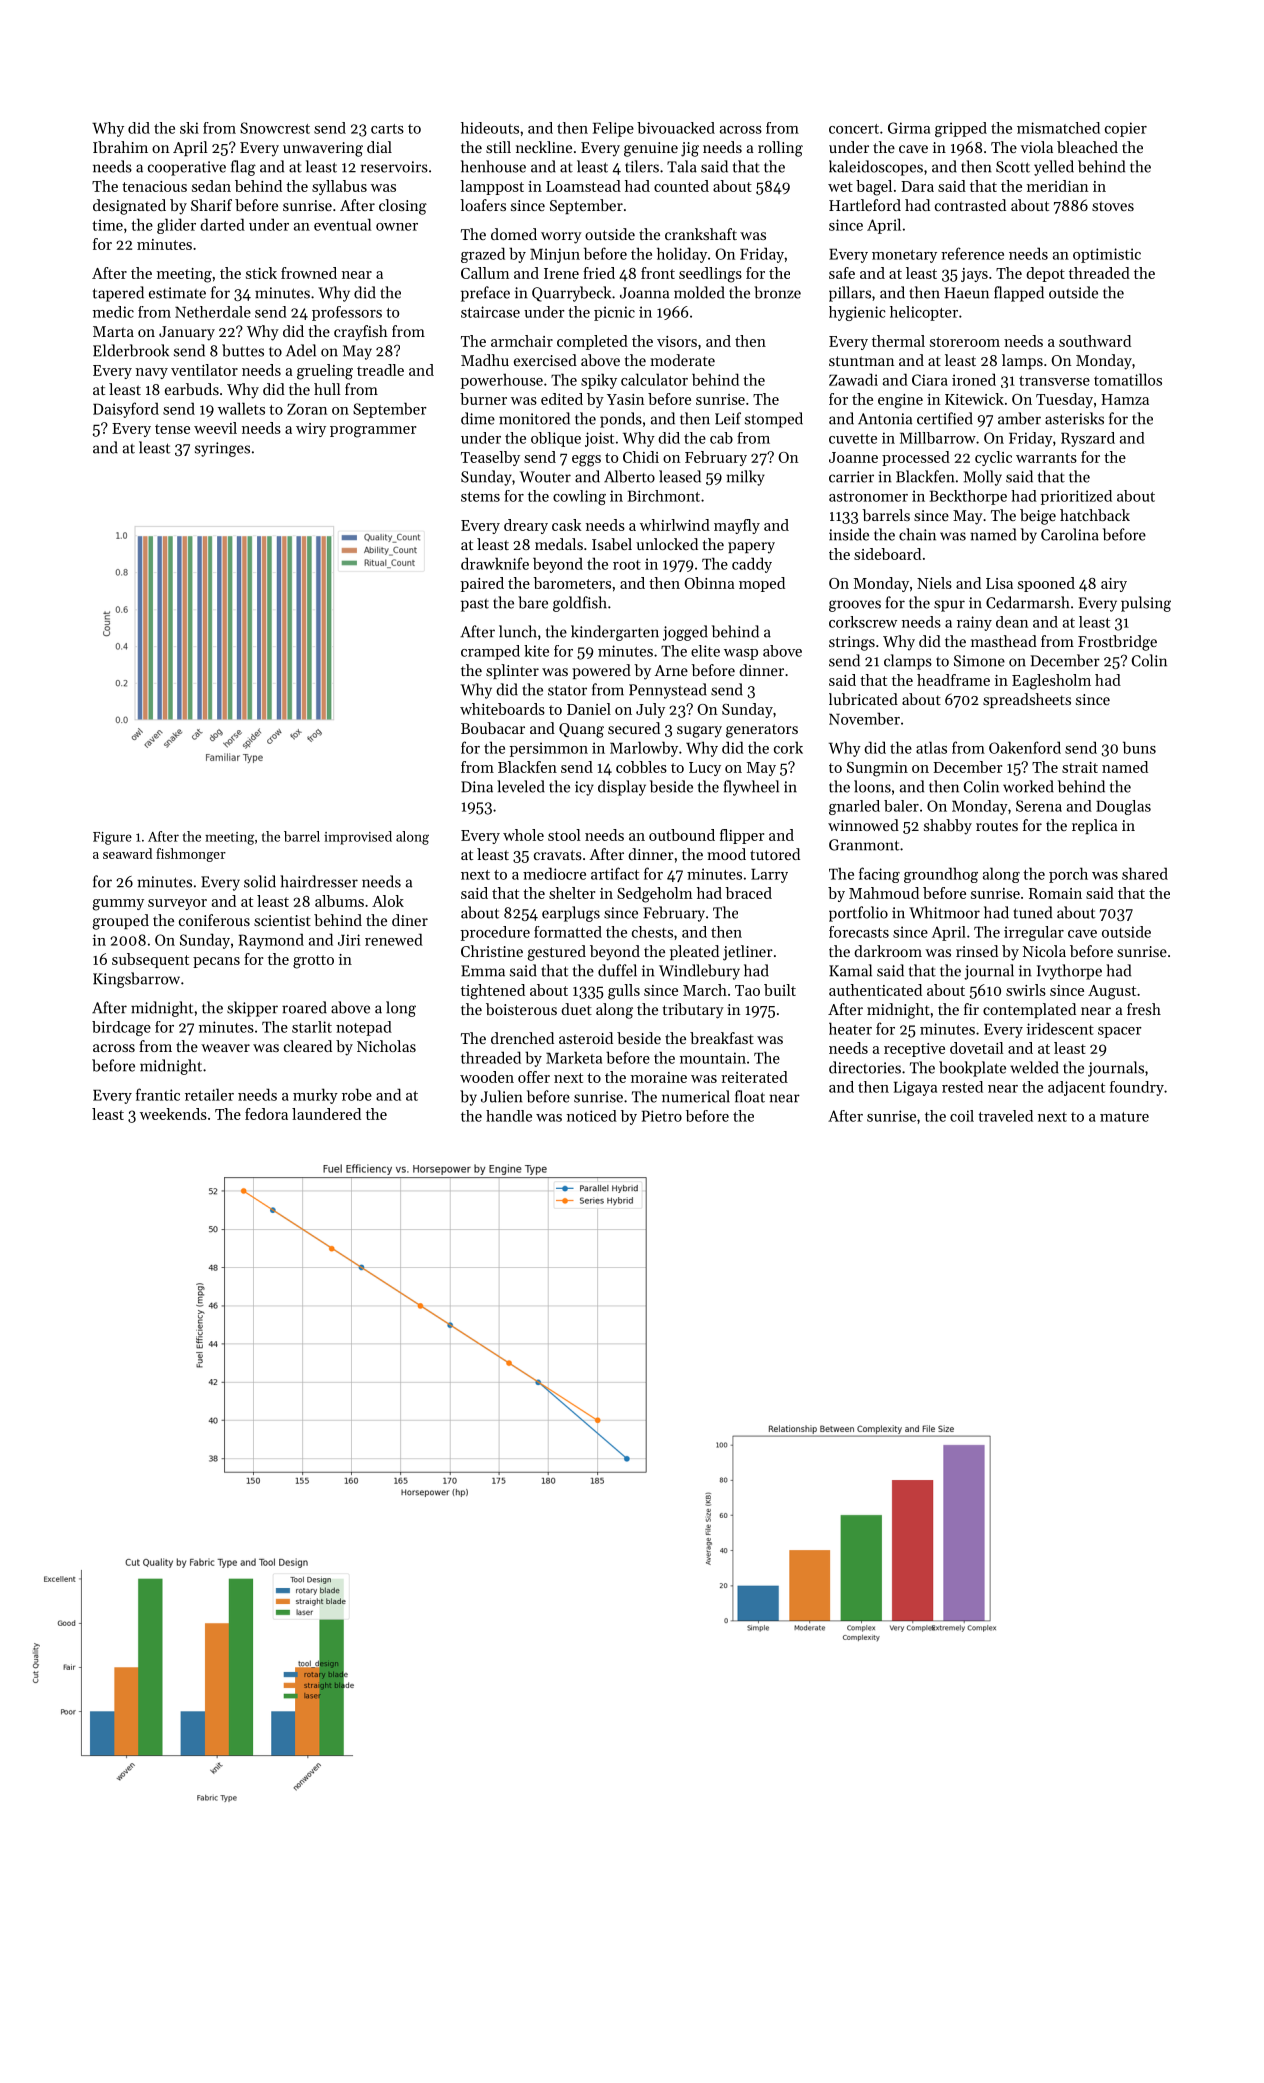 Image resolution: width=1264 pixels, height=2083 pixels. I want to click on robe, so click(357, 1094).
